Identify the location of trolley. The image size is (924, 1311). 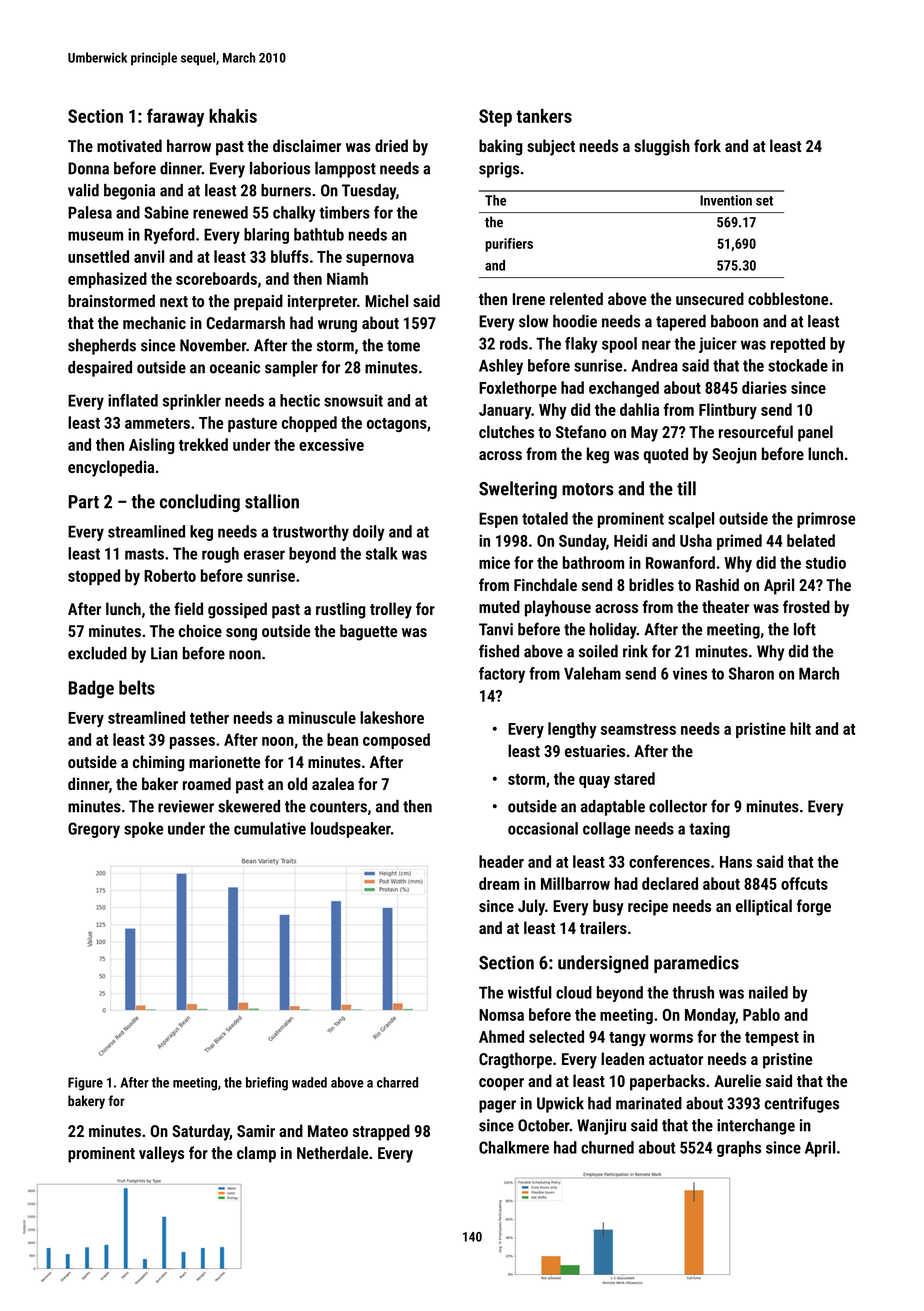
(391, 610).
